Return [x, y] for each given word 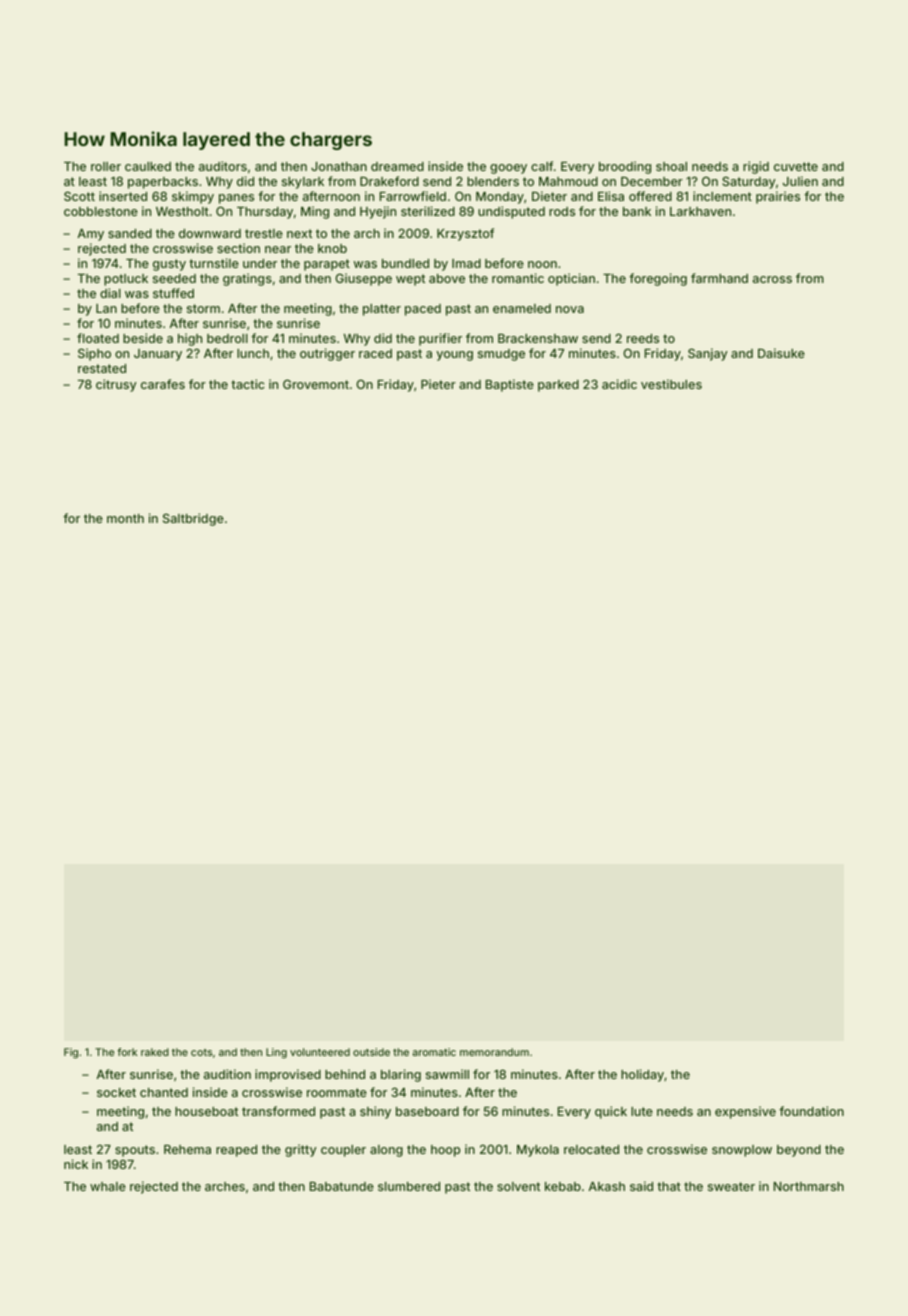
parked [558, 386]
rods [562, 211]
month [125, 518]
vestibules [671, 384]
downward [210, 233]
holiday [642, 1075]
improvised [288, 1075]
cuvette [796, 166]
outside [371, 1052]
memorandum [494, 1052]
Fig [71, 1053]
